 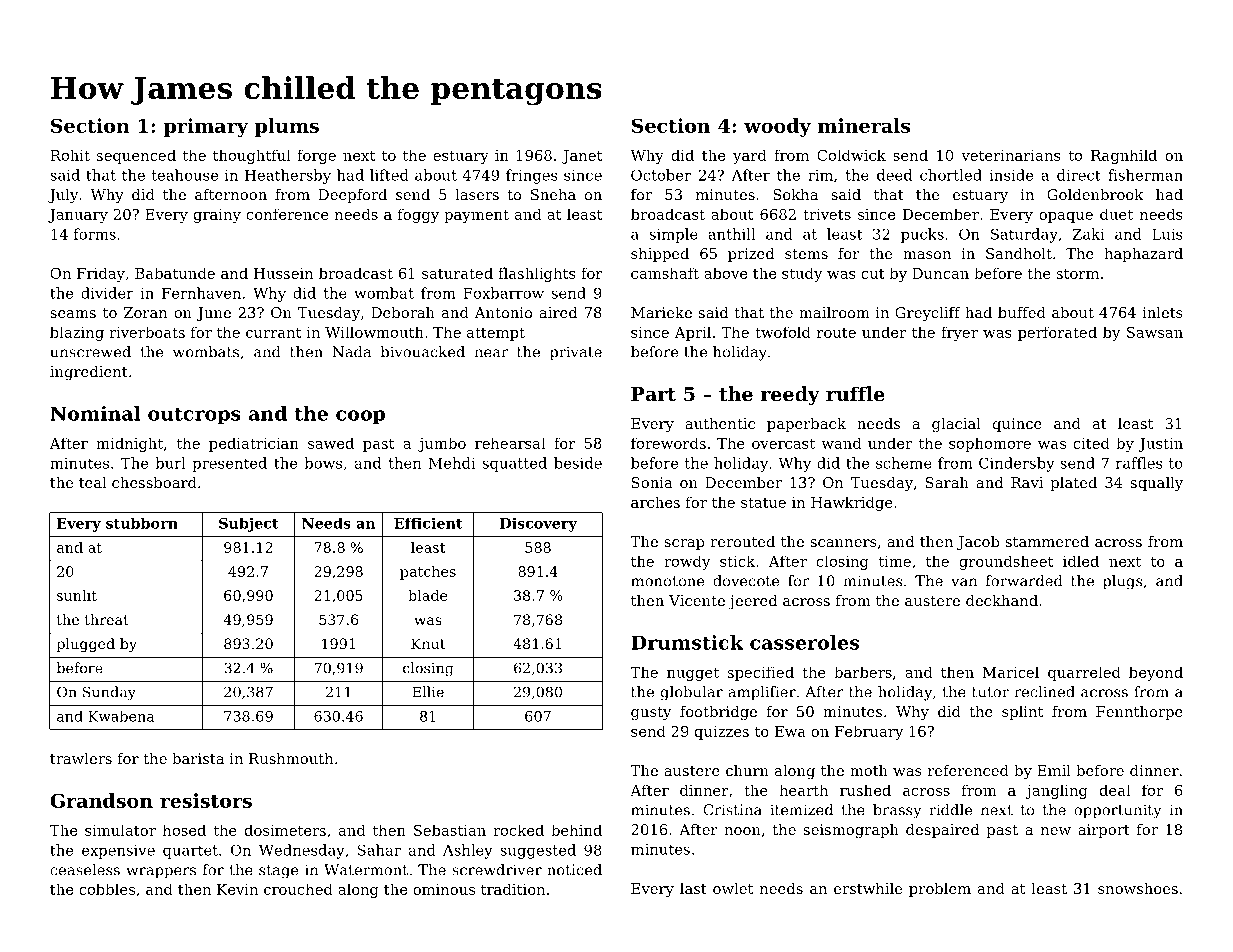 I want to click on above, so click(x=725, y=273).
